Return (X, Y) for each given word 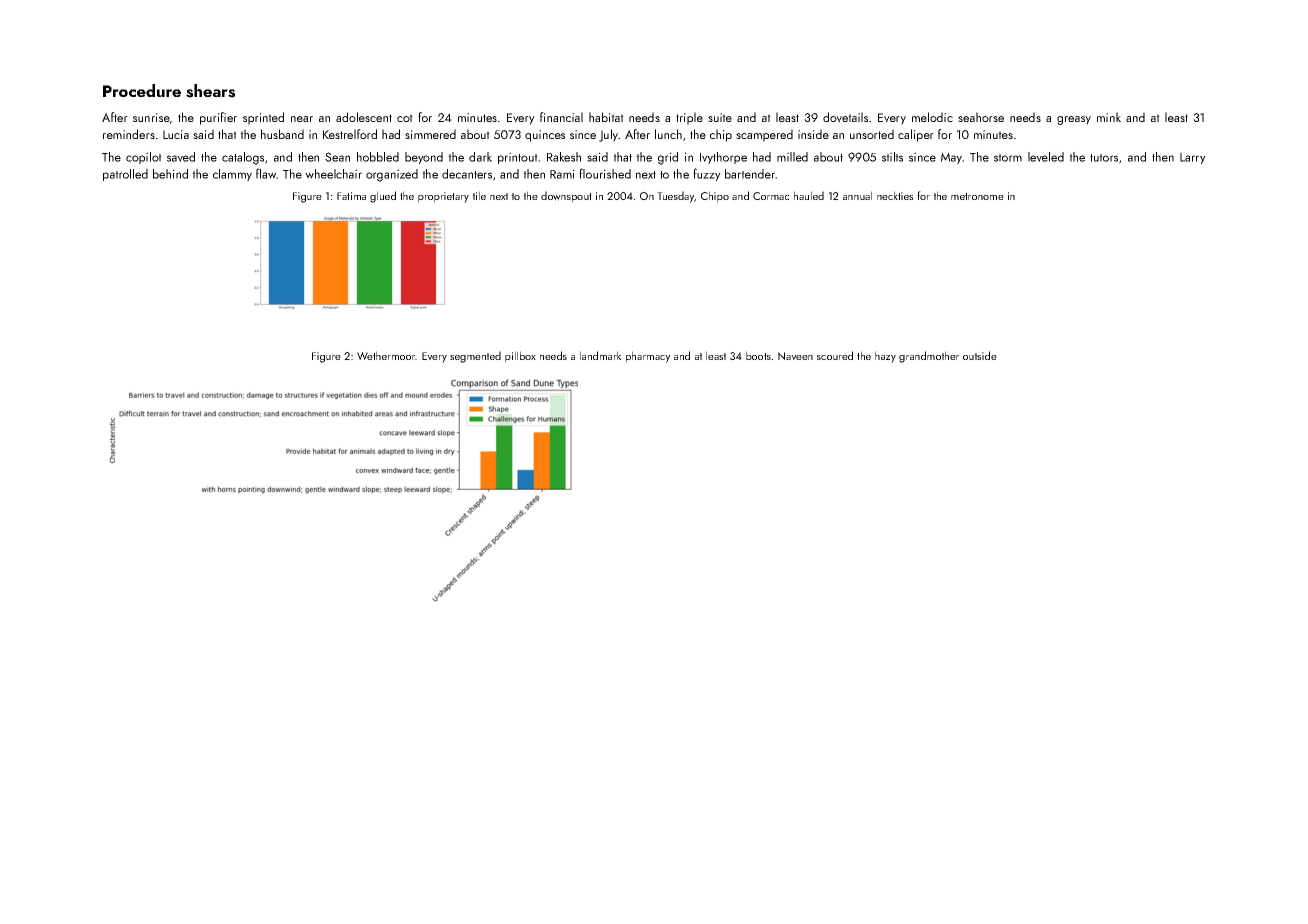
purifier (218, 118)
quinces (545, 136)
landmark (600, 355)
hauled (809, 195)
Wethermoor (386, 355)
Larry (1193, 158)
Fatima (351, 196)
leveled (1046, 157)
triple (689, 118)
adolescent (364, 117)
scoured (835, 355)
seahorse (981, 117)
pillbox (520, 357)
